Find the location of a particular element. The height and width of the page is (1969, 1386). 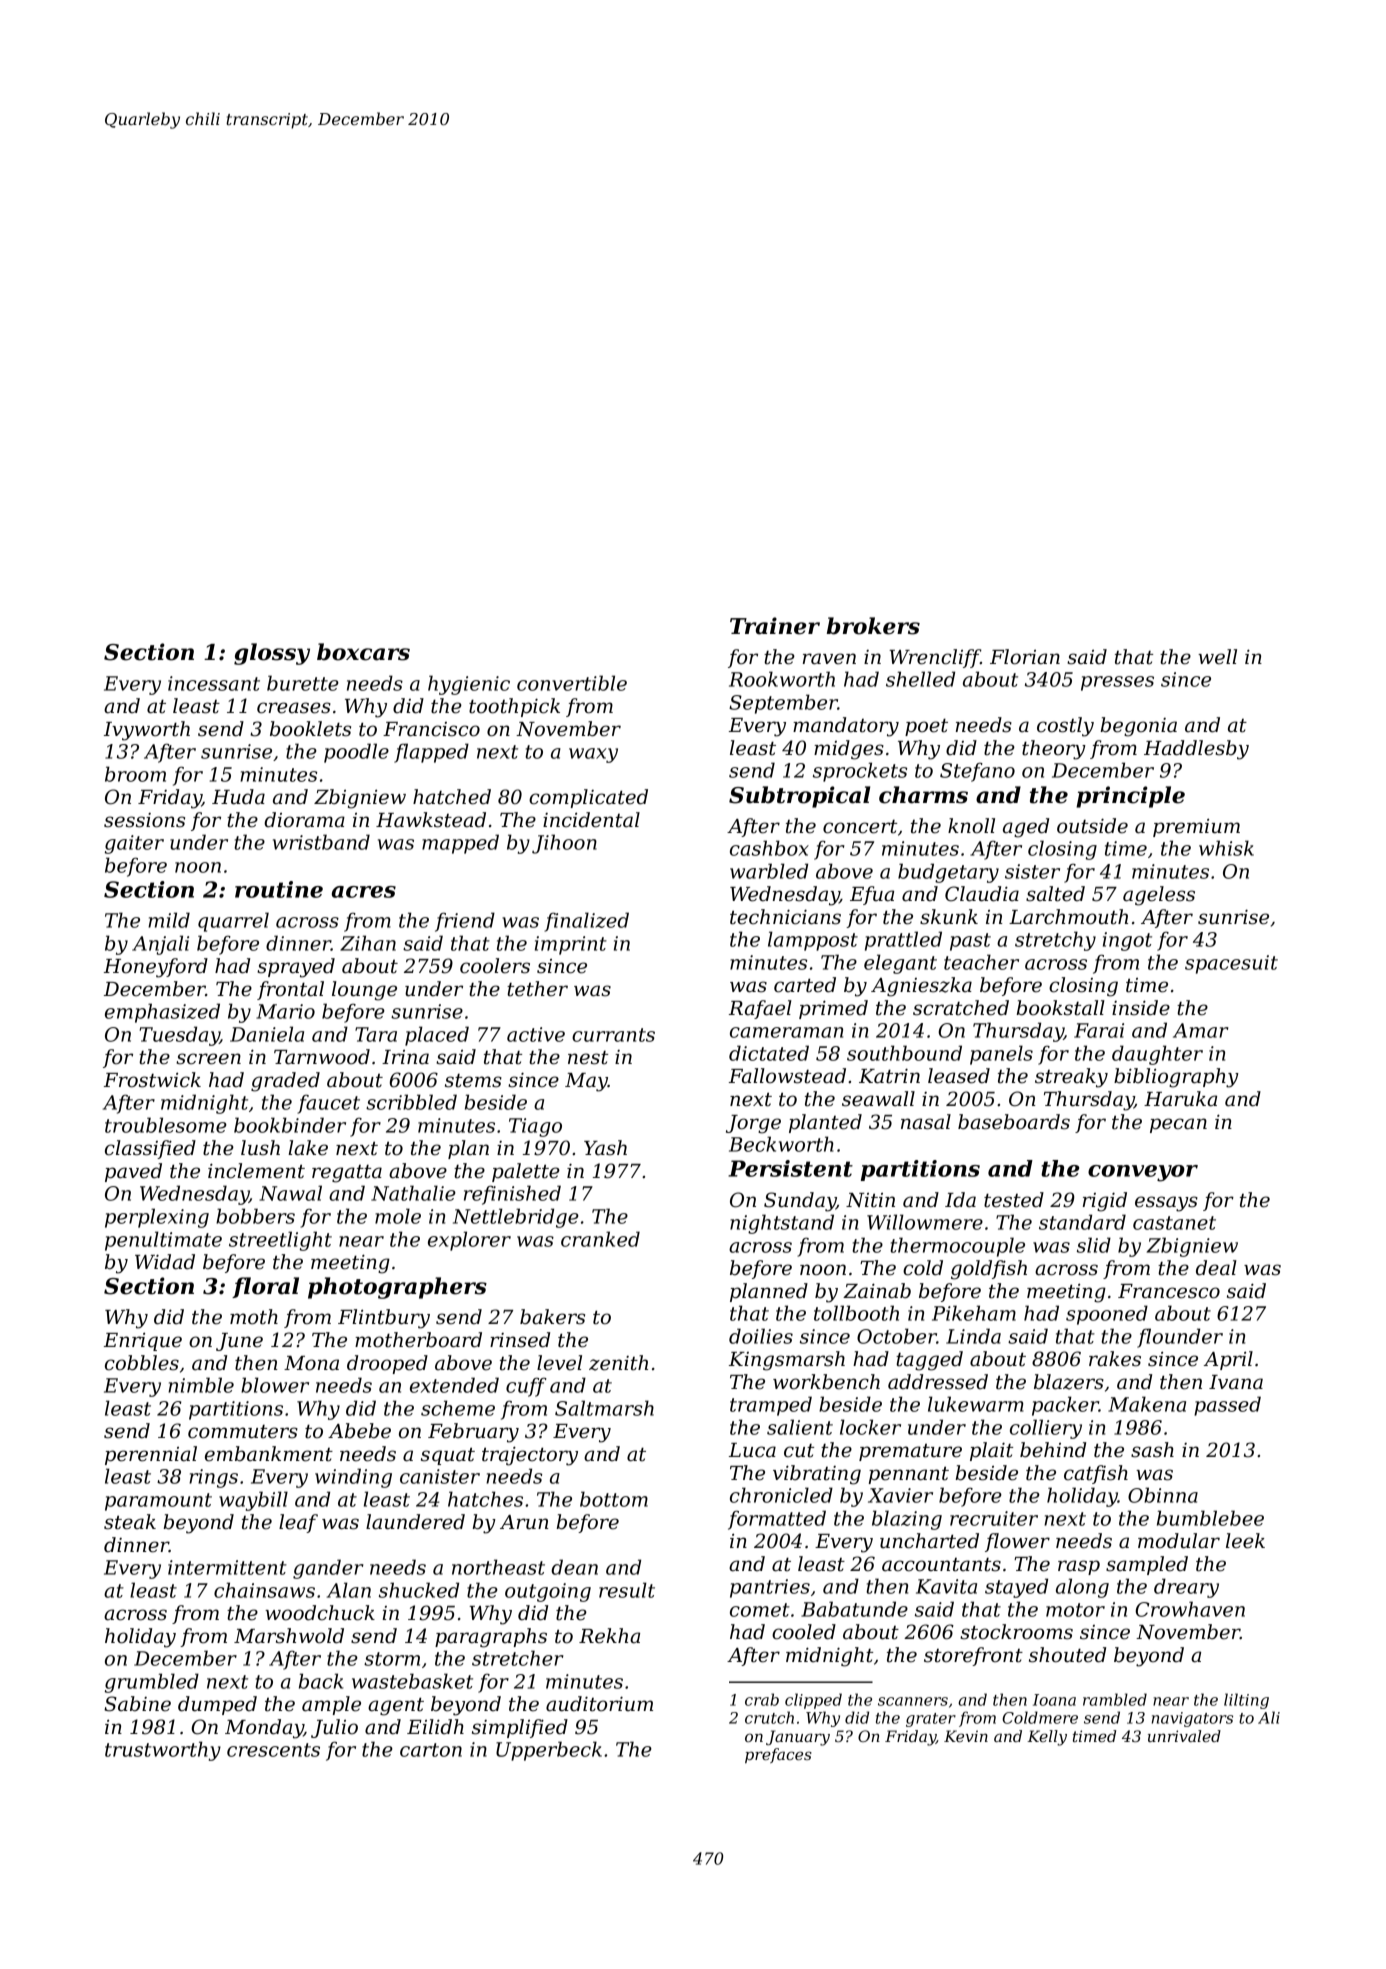

waxy is located at coordinates (593, 755).
